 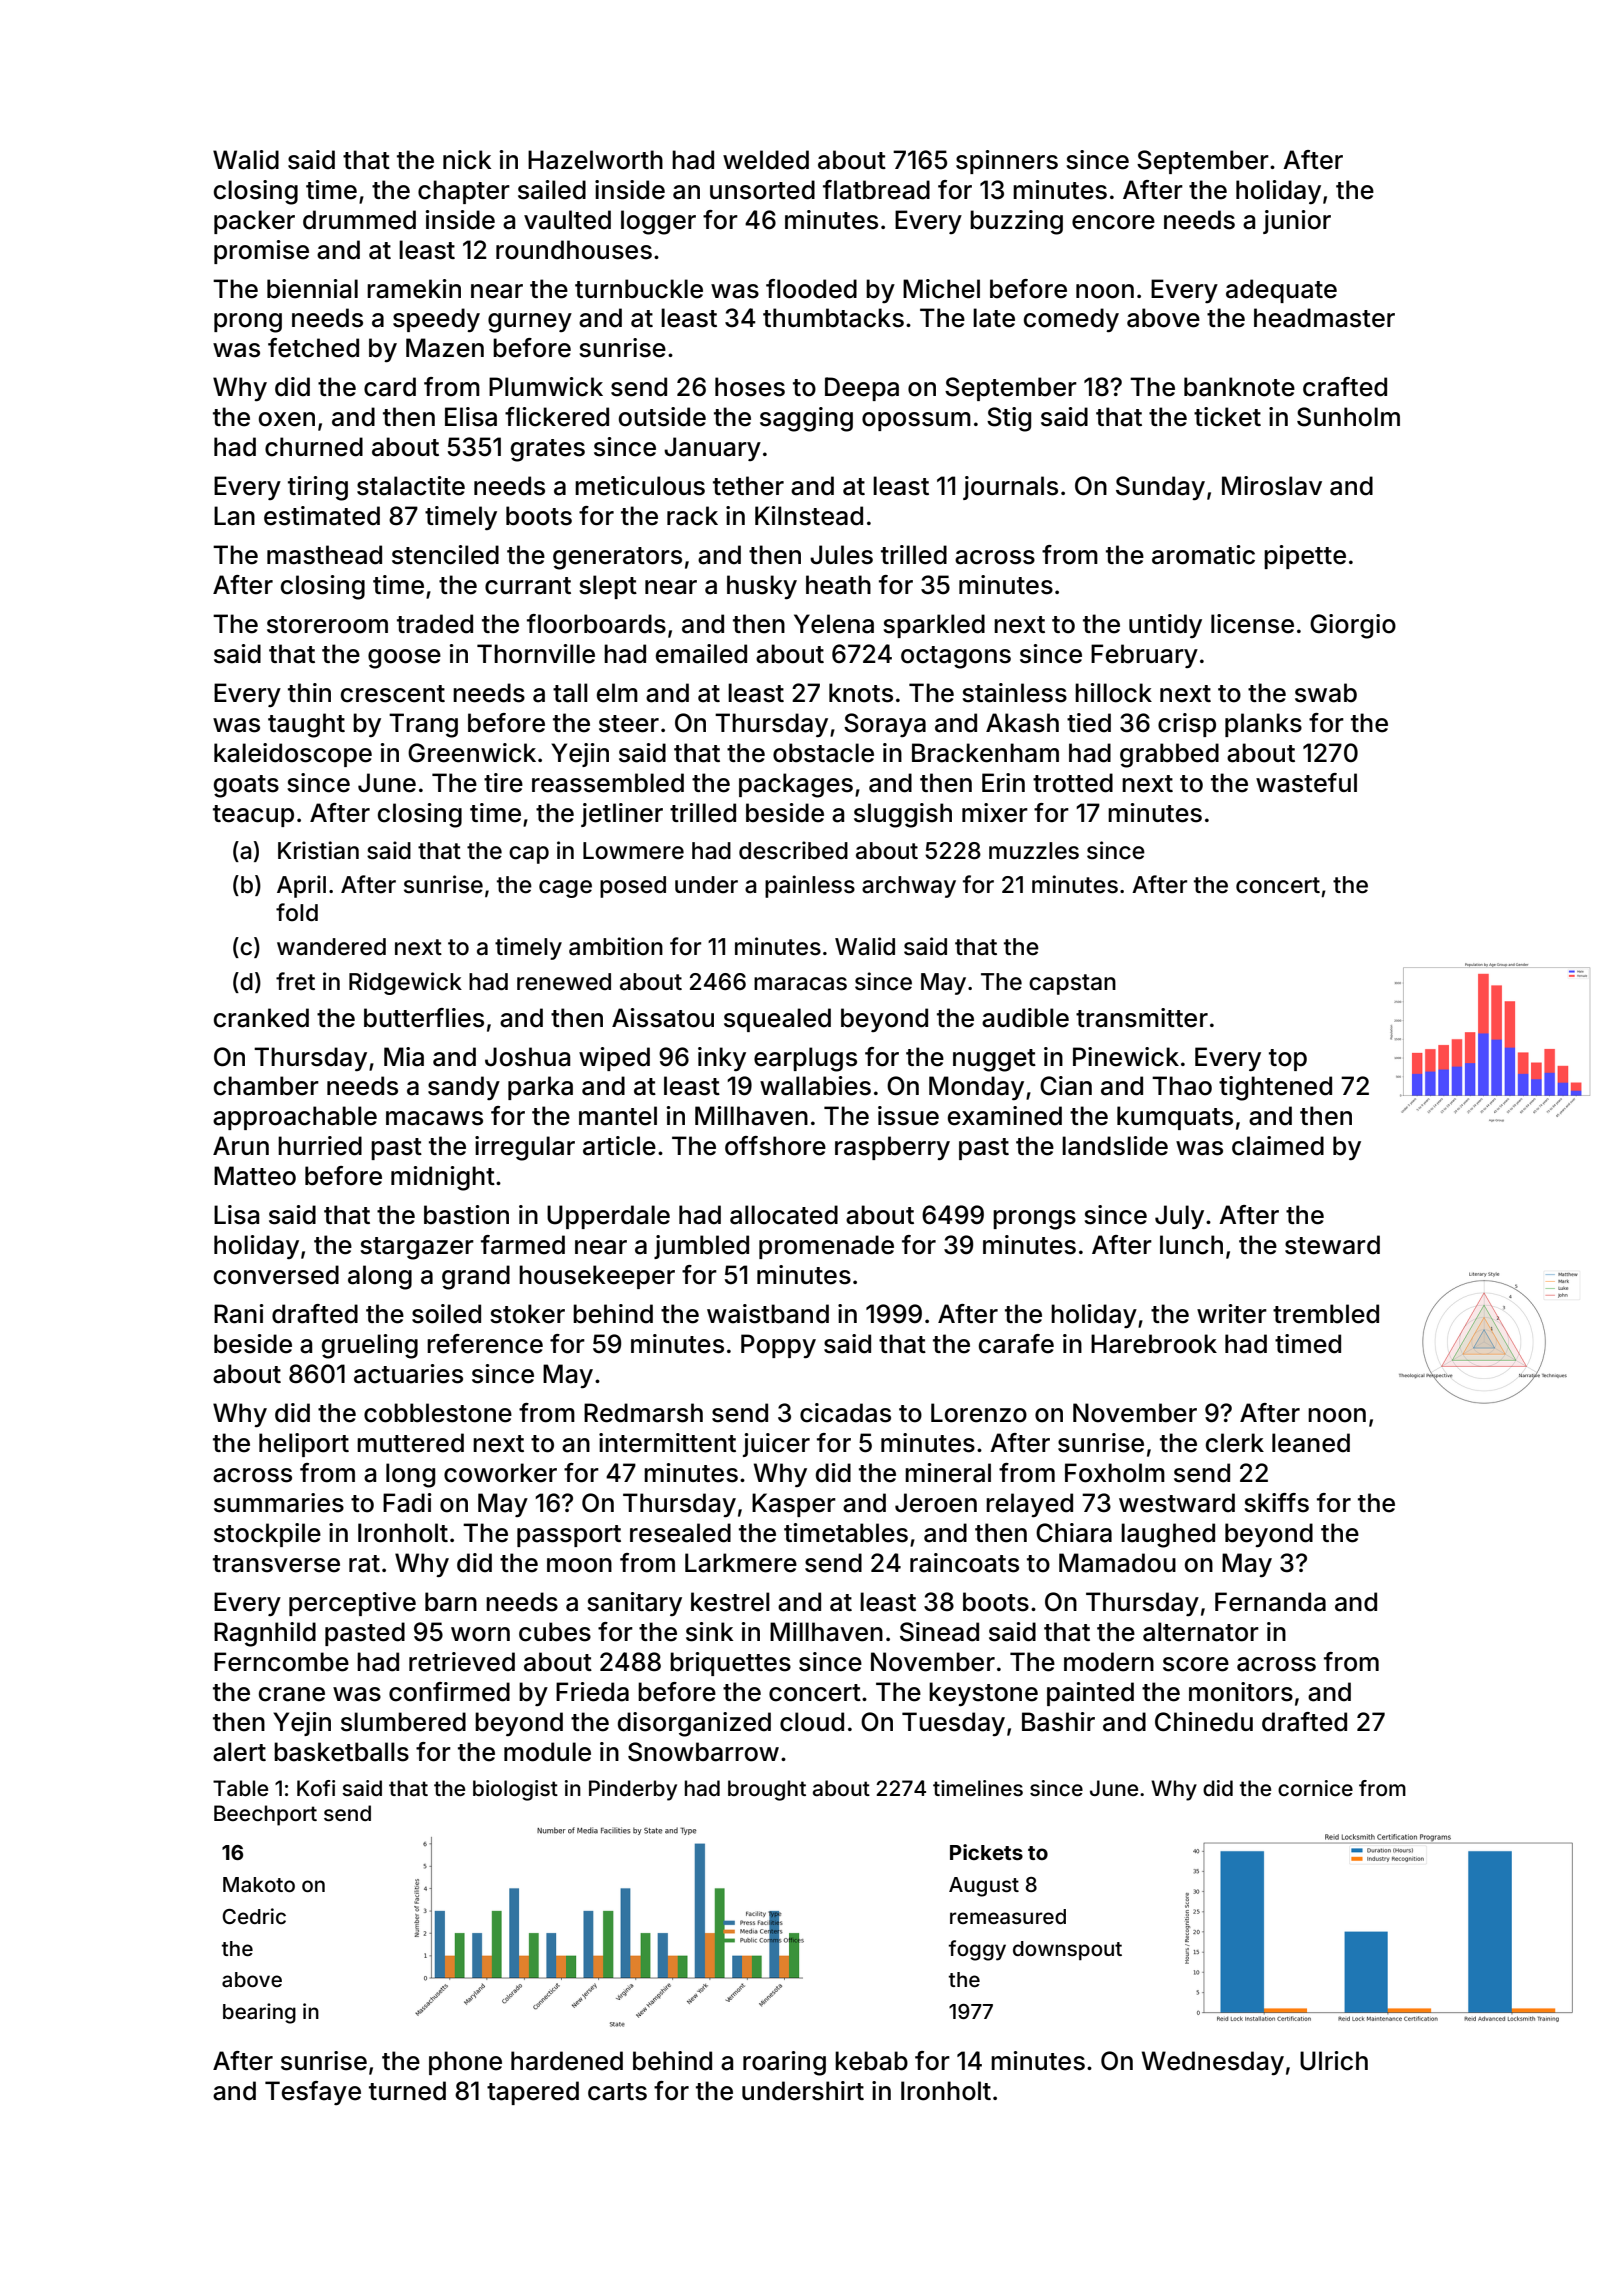 I want to click on kestrel, so click(x=730, y=1602).
